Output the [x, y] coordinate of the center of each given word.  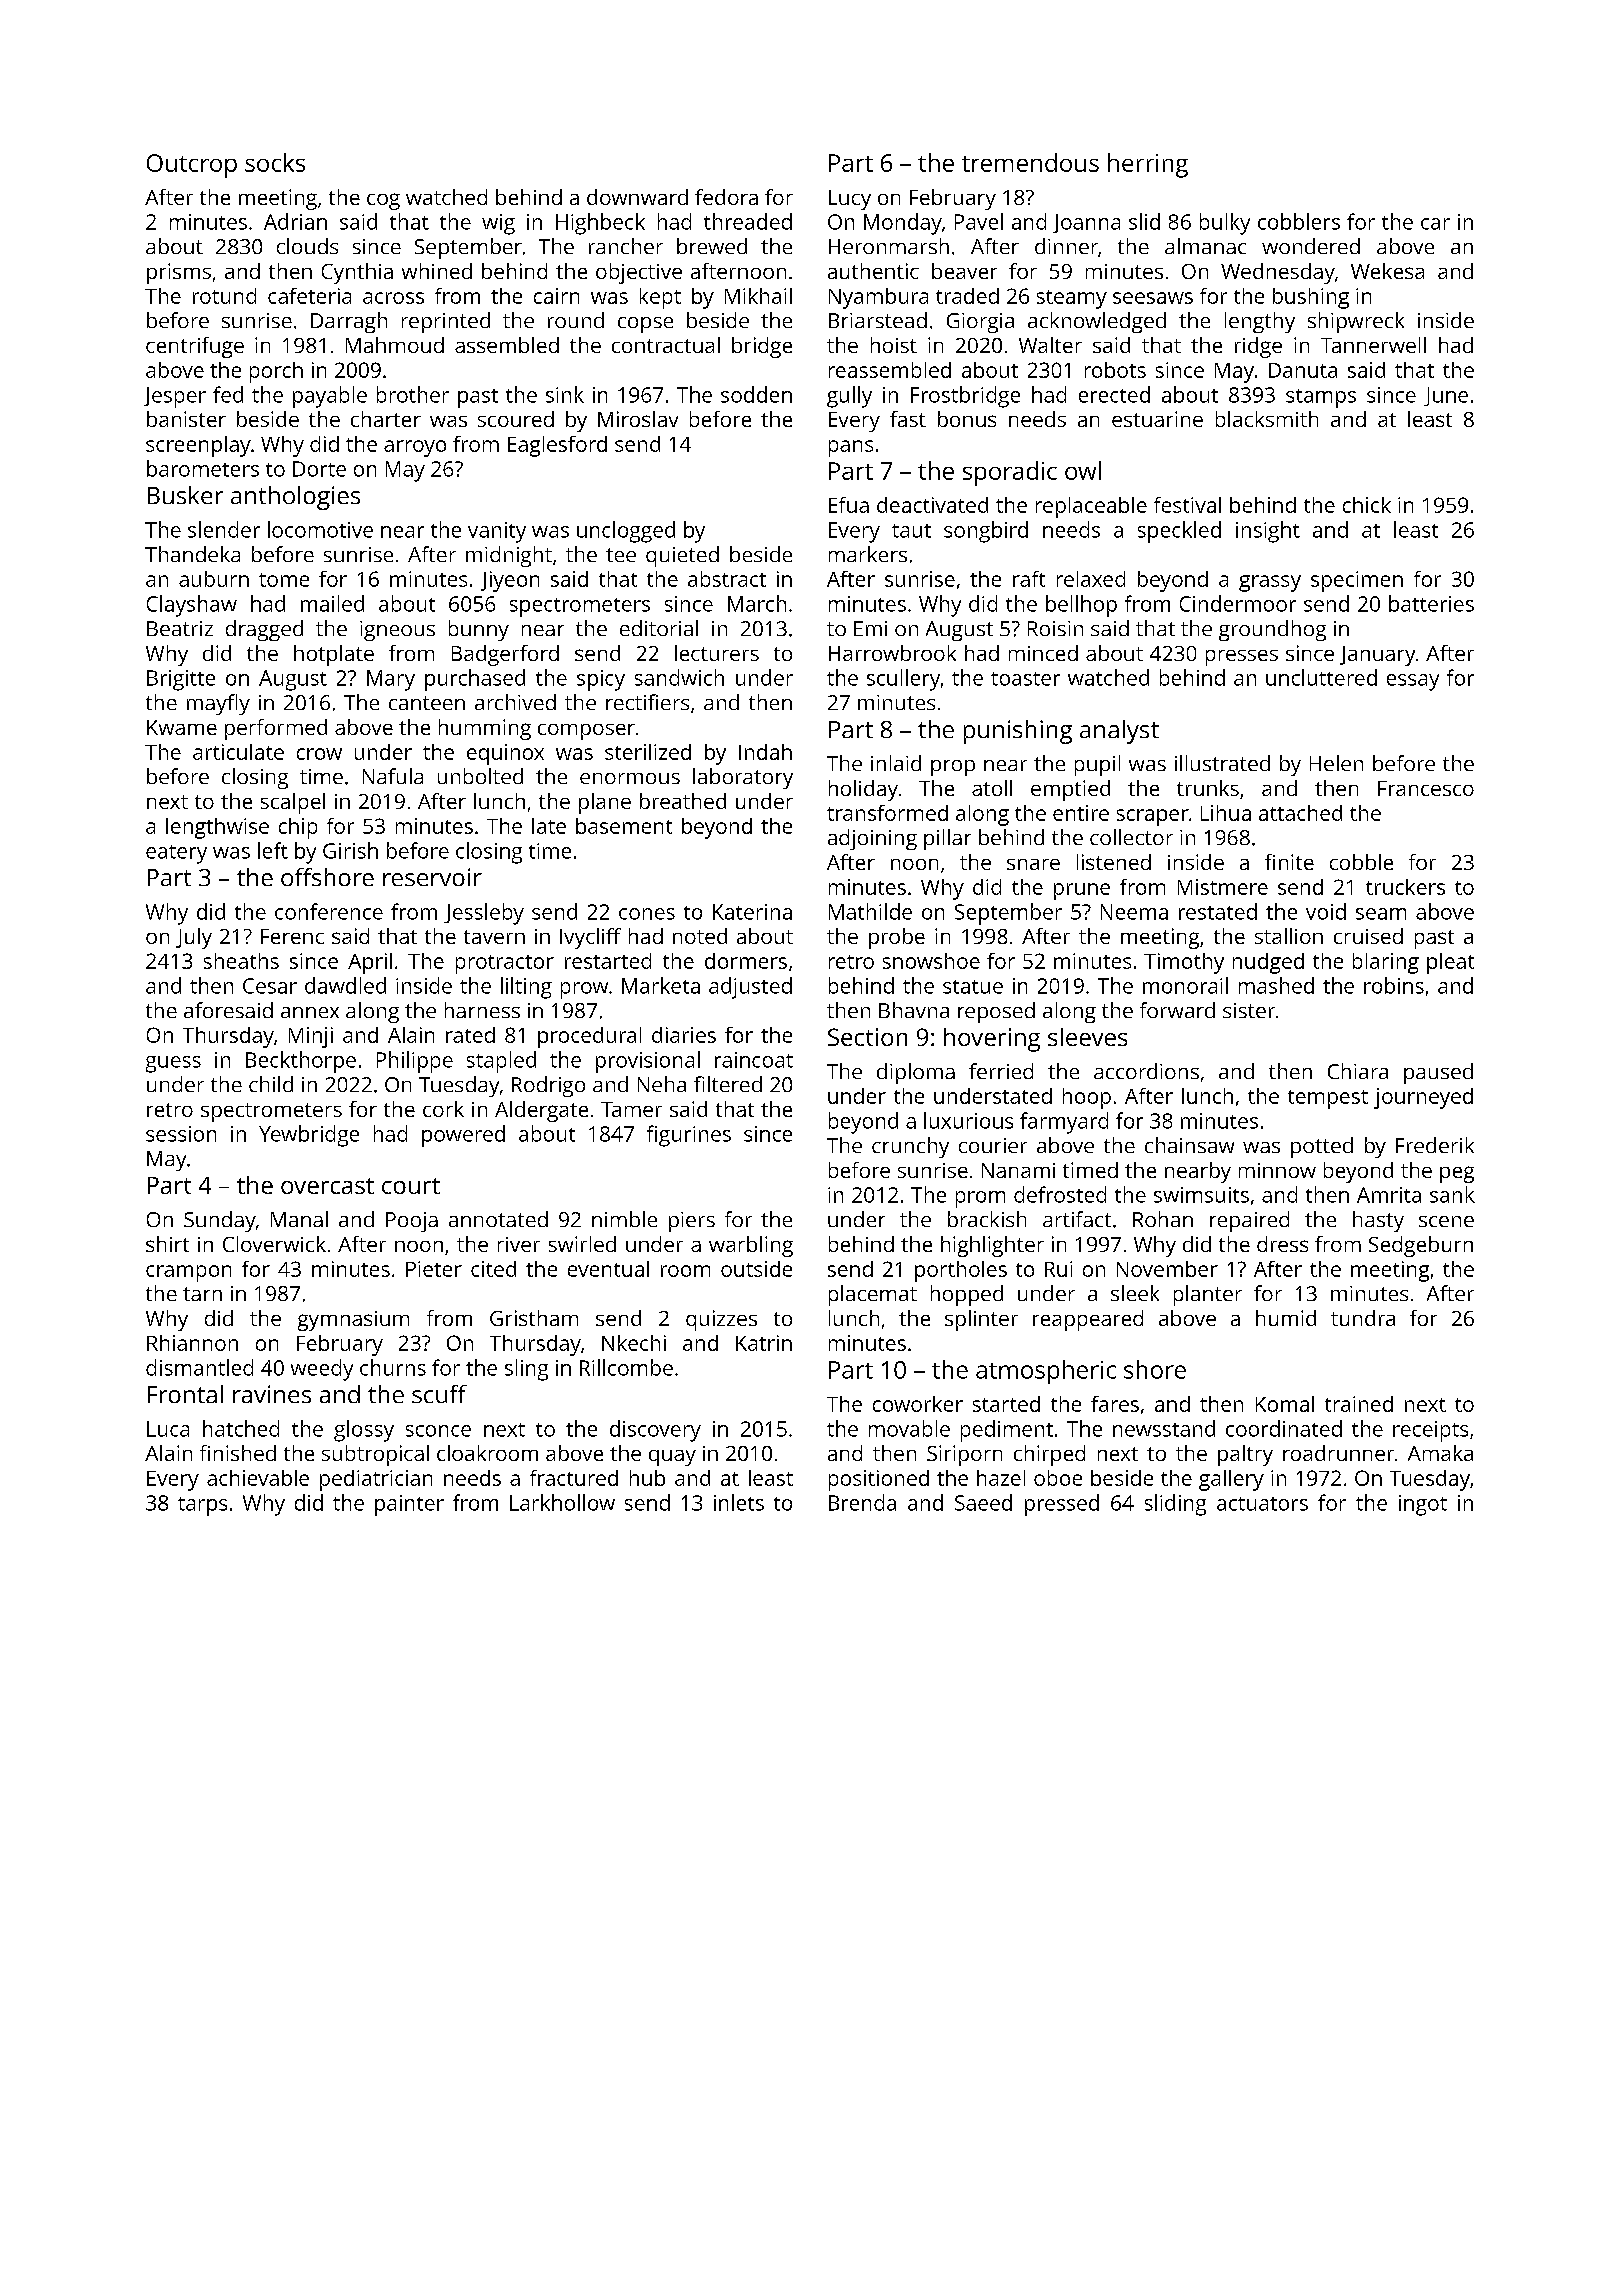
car [1435, 224]
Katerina [752, 912]
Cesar [270, 986]
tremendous [1030, 162]
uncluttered [1321, 677]
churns [393, 1367]
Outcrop [192, 166]
